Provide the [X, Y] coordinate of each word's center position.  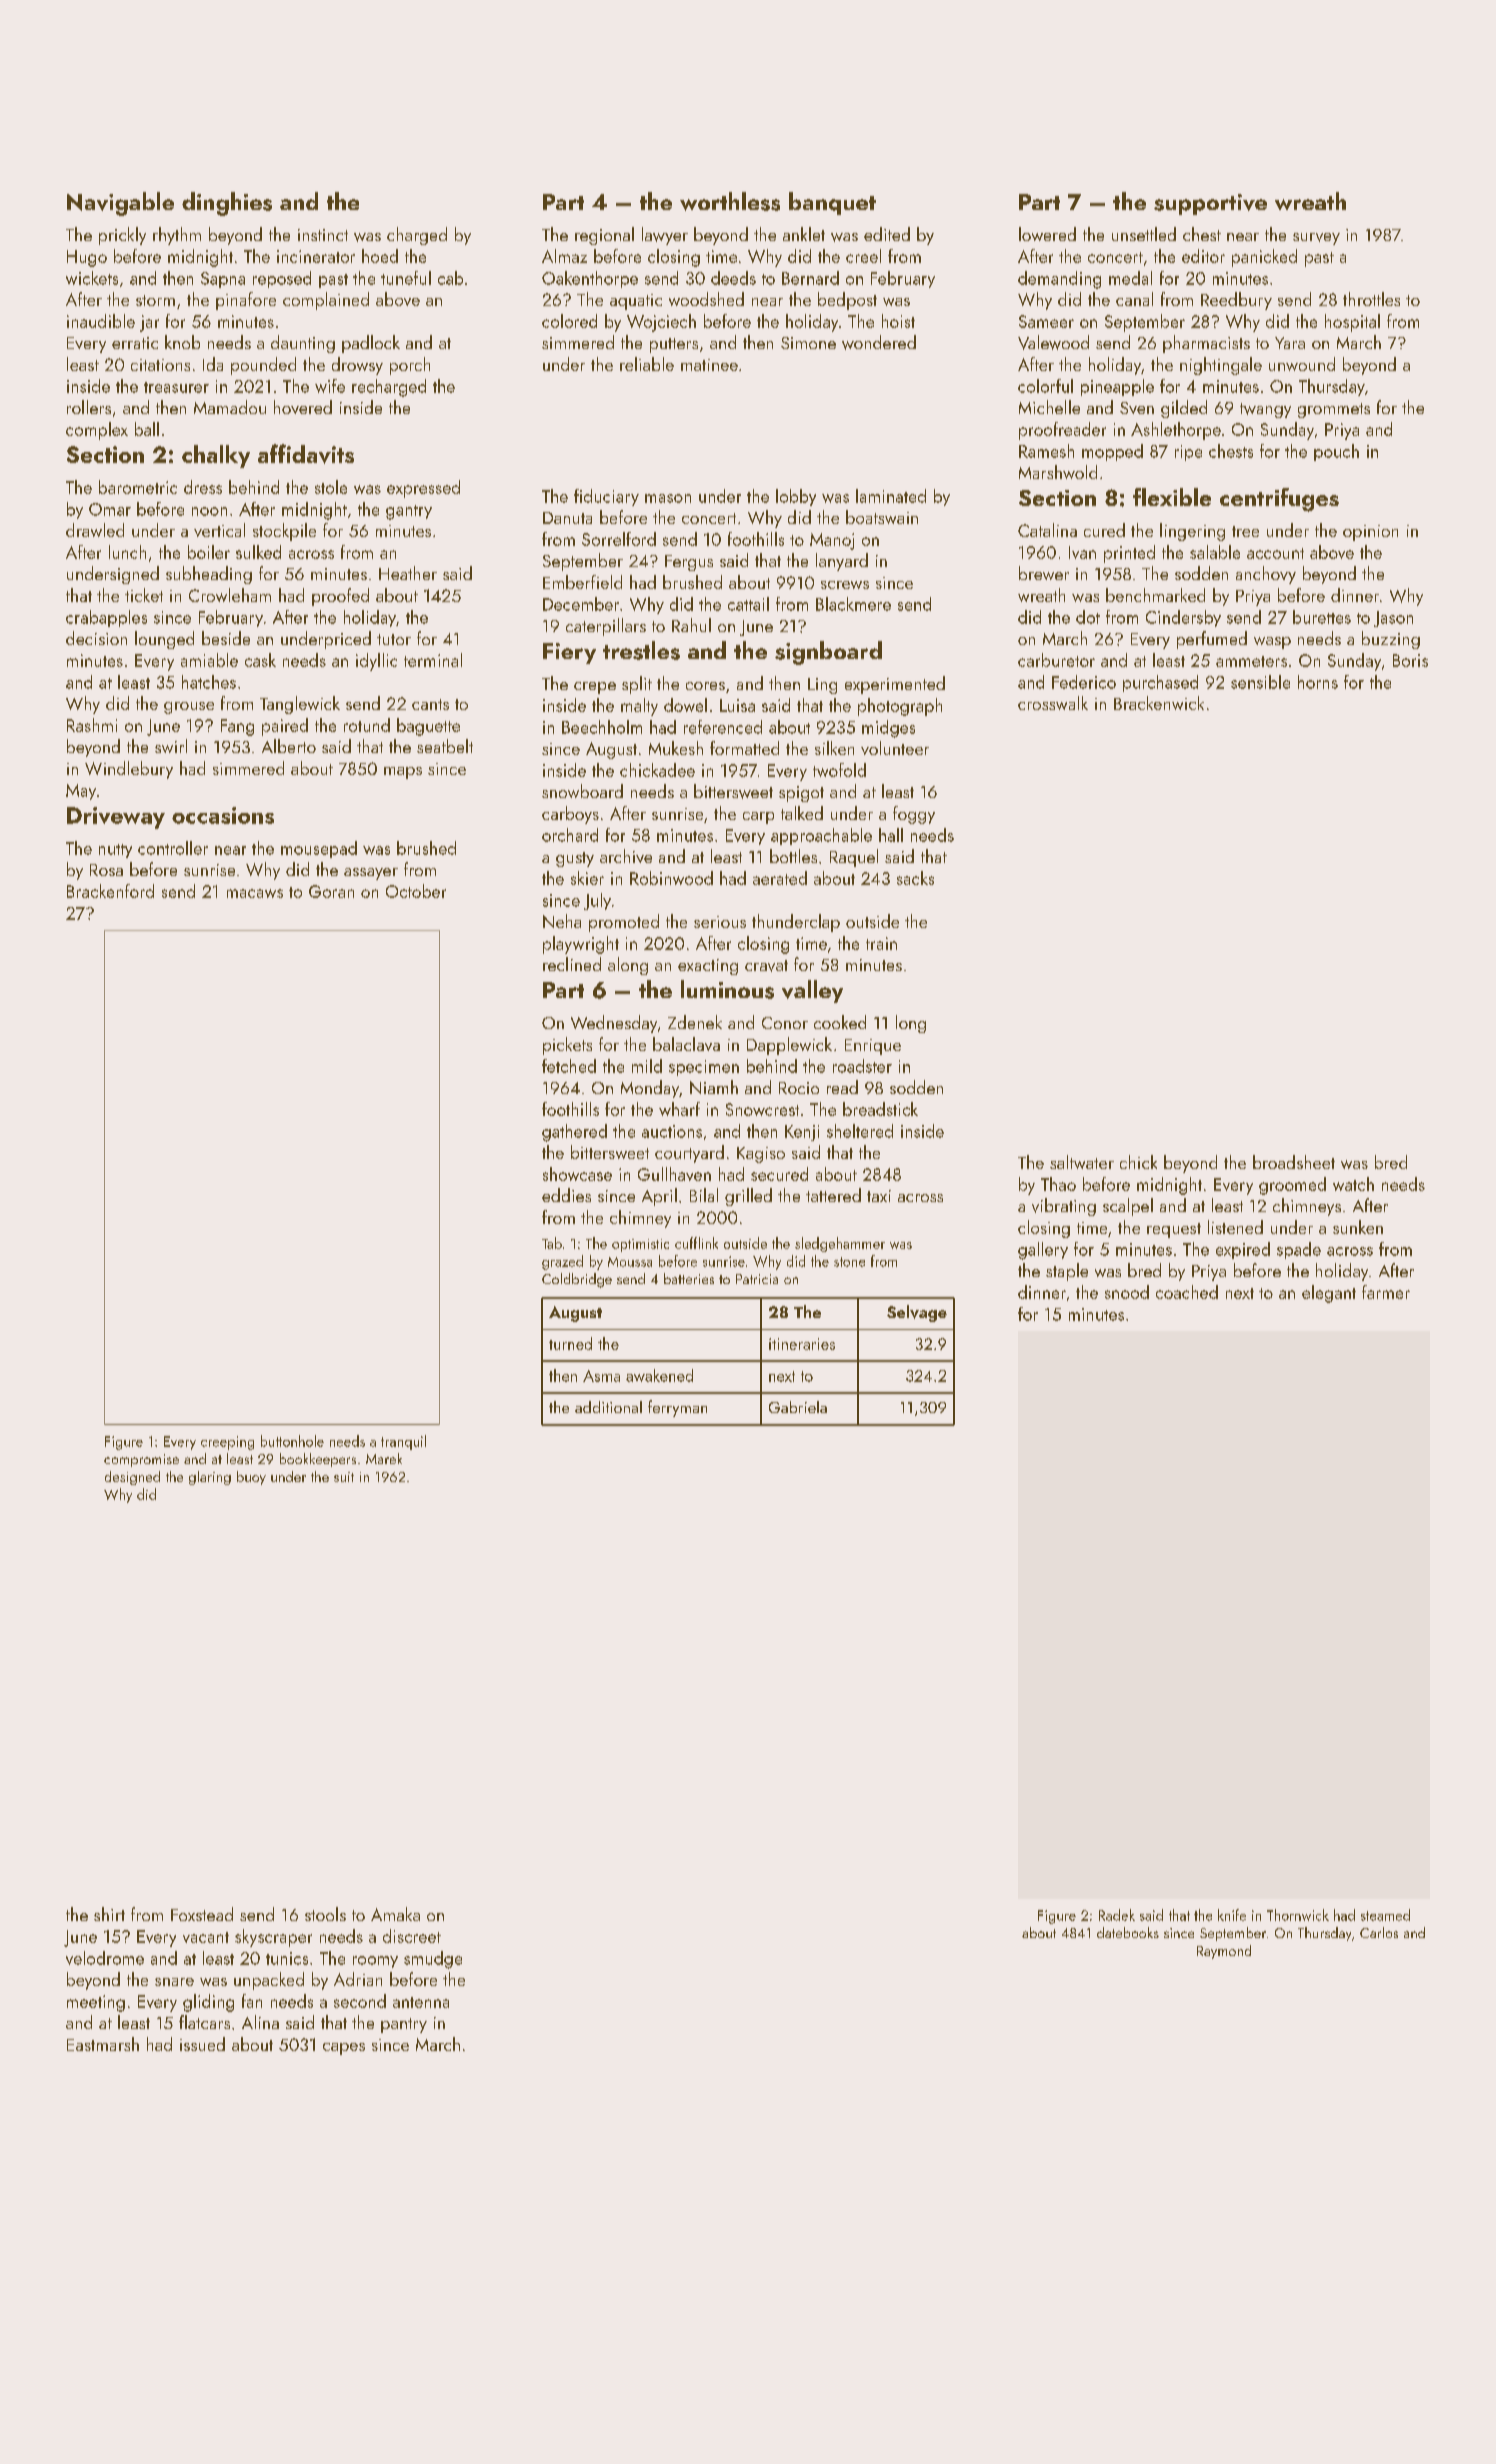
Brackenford [110, 891]
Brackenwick [1159, 703]
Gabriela [798, 1407]
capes [344, 2049]
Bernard [810, 278]
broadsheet [1294, 1162]
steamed [1385, 1915]
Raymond [1224, 1952]
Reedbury [1236, 301]
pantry [404, 2025]
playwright [581, 945]
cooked [840, 1022]
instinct [323, 235]
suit [344, 1477]
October [416, 891]
